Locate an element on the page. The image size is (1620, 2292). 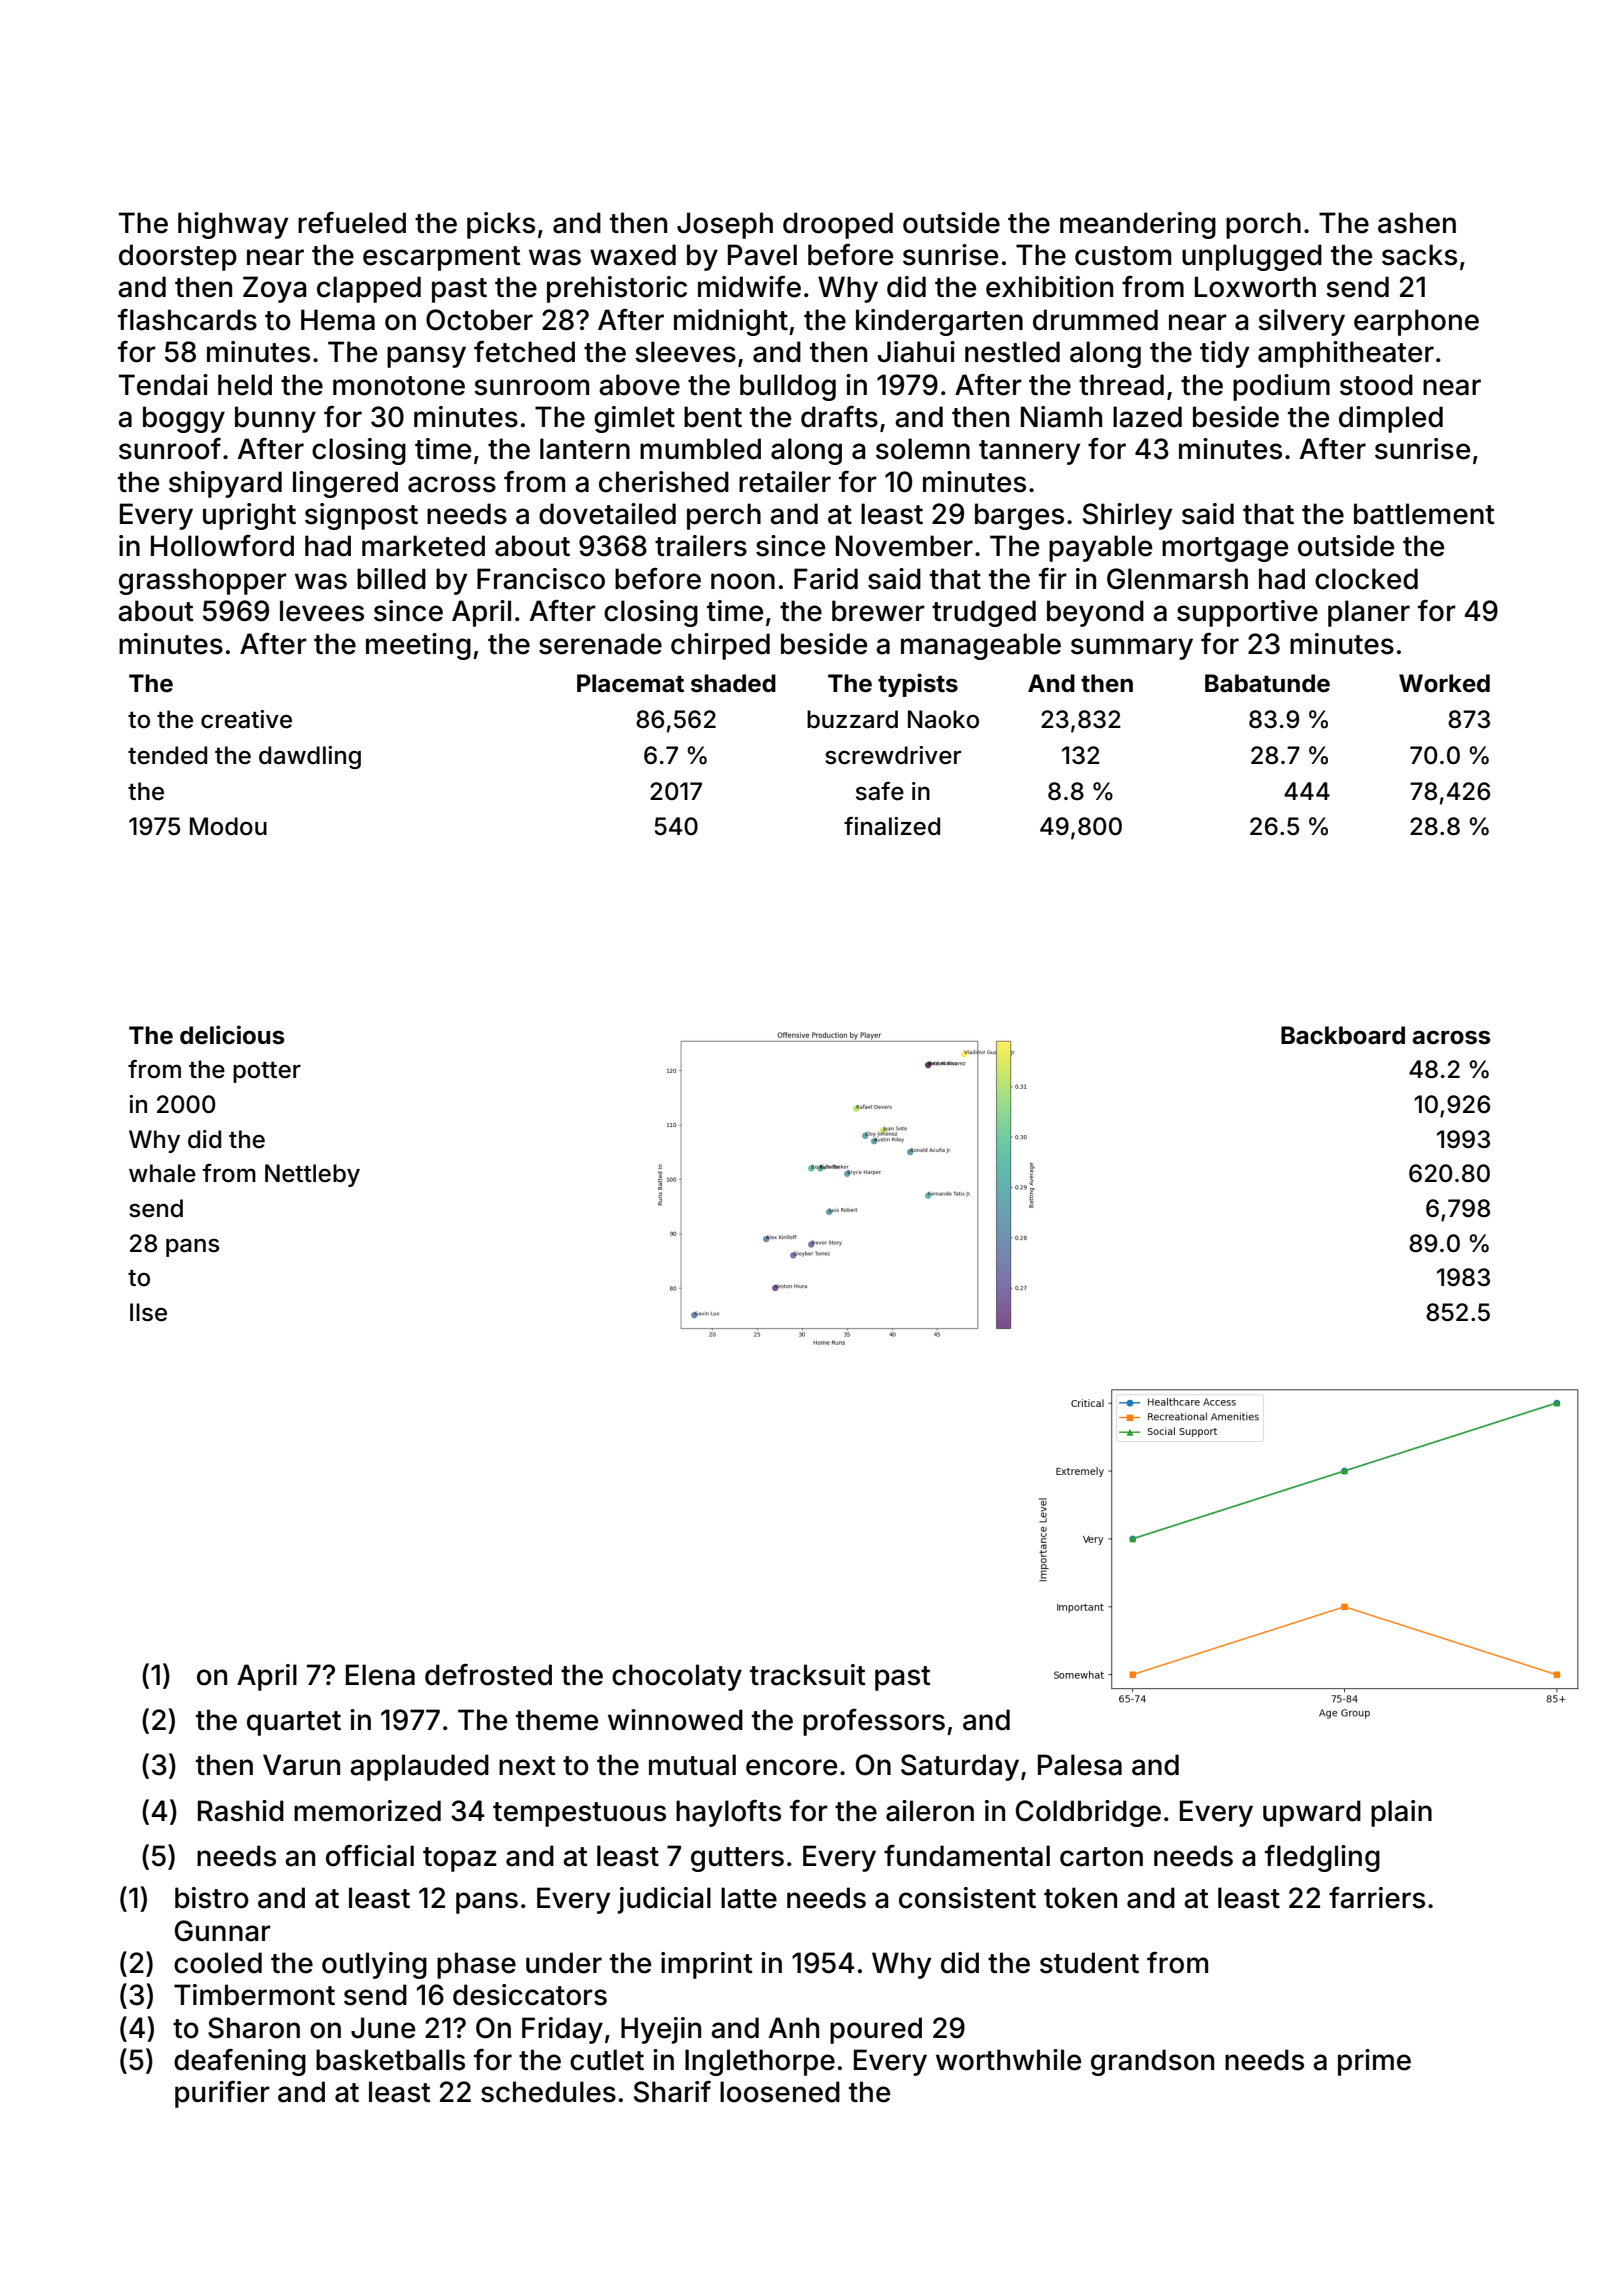
meandering is located at coordinates (1138, 225).
